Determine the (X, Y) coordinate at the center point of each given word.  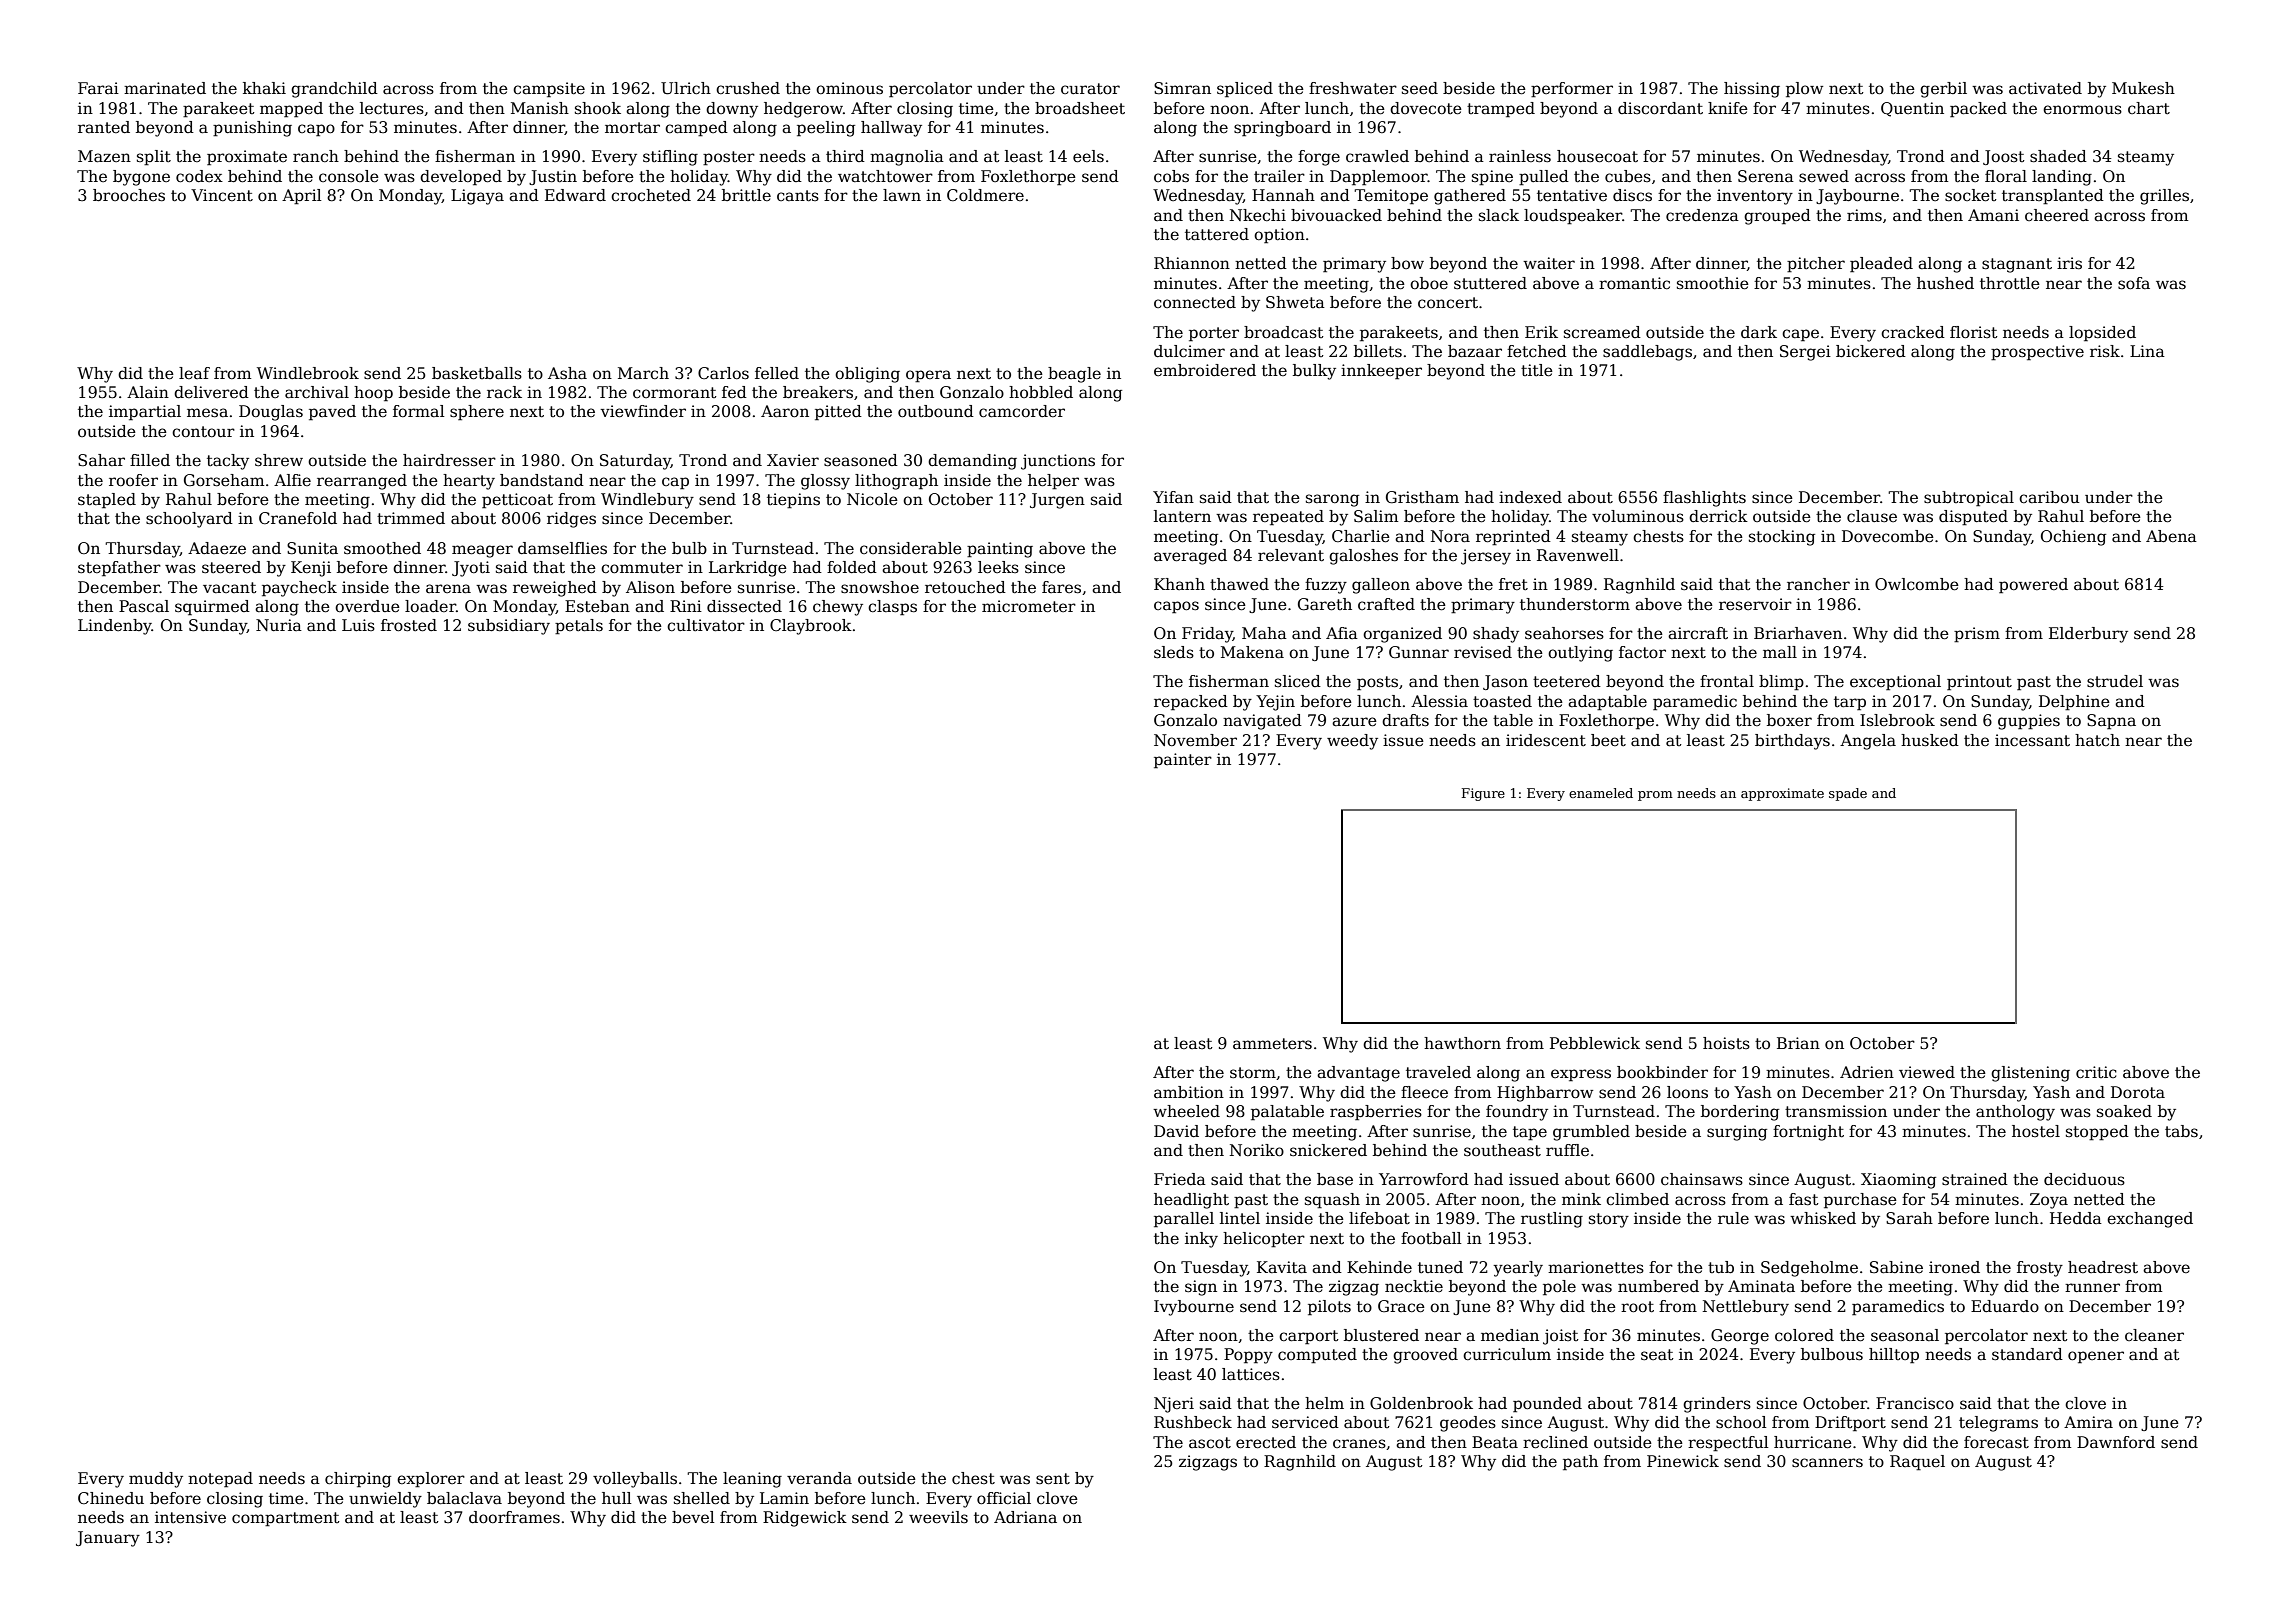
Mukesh (2143, 88)
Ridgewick (805, 1519)
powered (2033, 586)
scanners (1827, 1463)
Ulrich (686, 88)
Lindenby (115, 627)
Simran (1182, 88)
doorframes (514, 1517)
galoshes (1363, 557)
